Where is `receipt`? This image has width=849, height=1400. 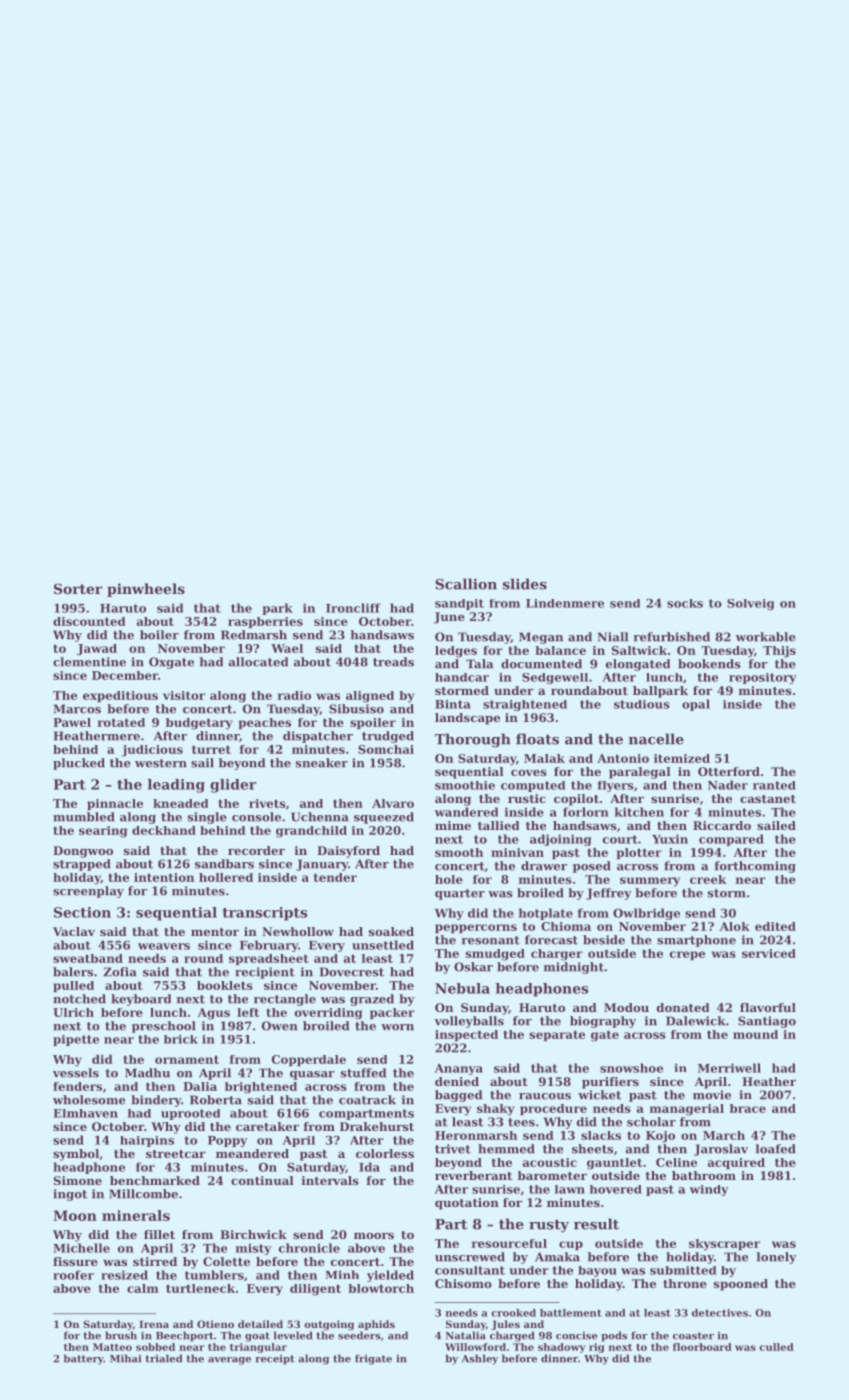 receipt is located at coordinates (275, 1360).
